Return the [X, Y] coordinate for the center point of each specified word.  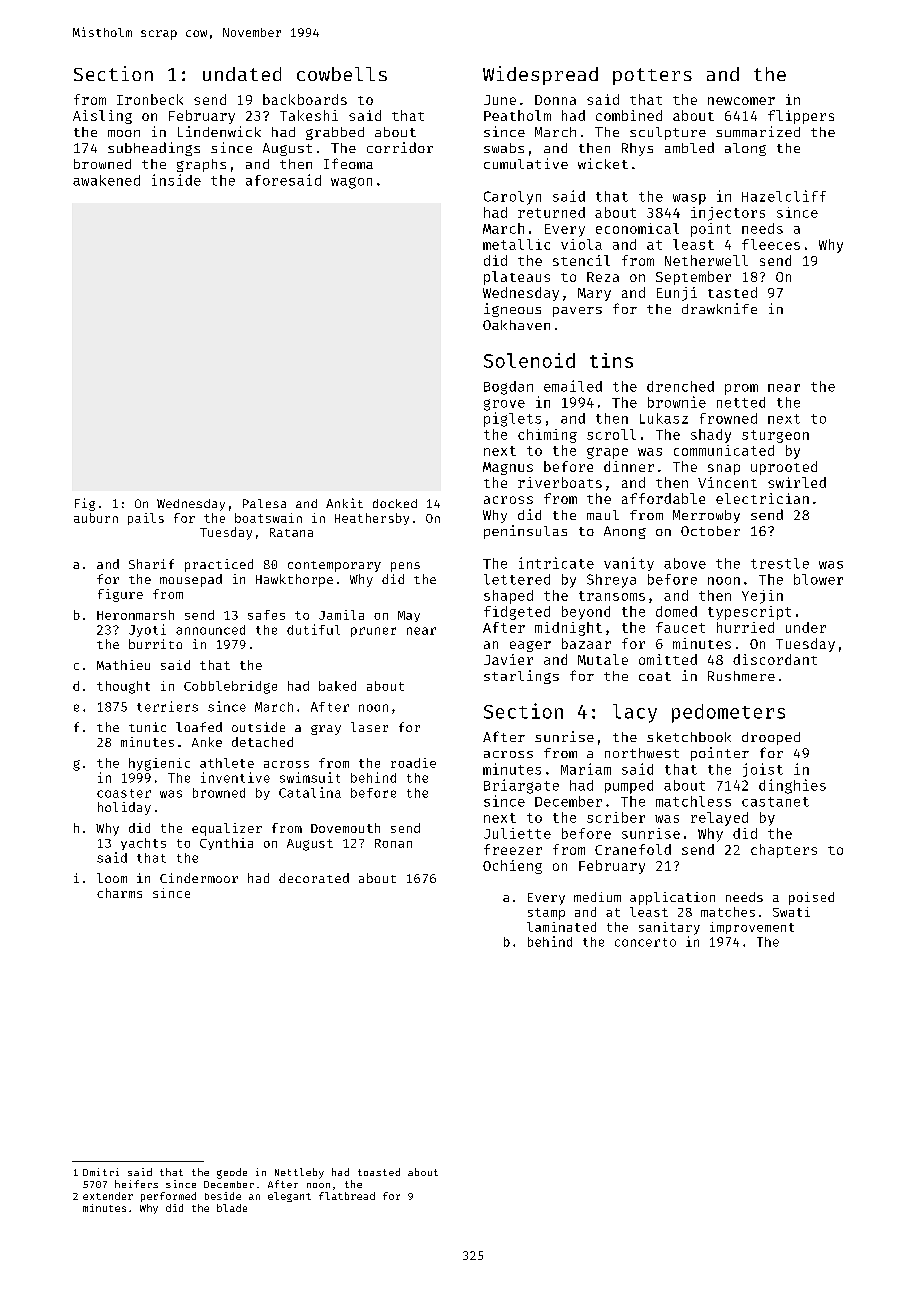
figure [120, 595]
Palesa [264, 503]
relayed [719, 819]
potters [652, 76]
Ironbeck [150, 99]
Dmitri [101, 1172]
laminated [561, 927]
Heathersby [372, 519]
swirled [797, 482]
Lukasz [664, 418]
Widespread [540, 75]
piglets [512, 419]
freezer [513, 849]
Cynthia [226, 844]
